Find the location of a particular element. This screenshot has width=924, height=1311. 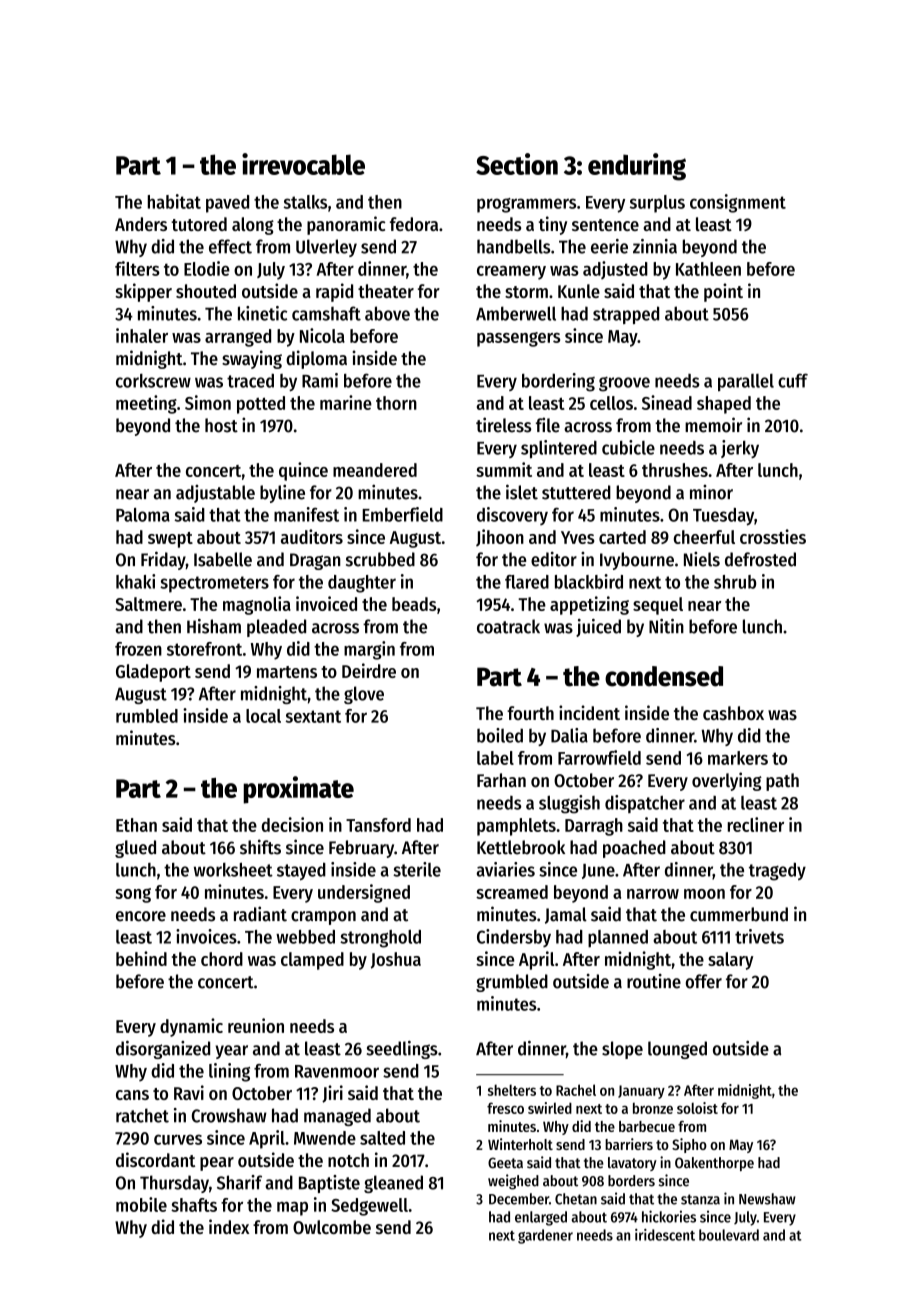

cans is located at coordinates (132, 1095).
